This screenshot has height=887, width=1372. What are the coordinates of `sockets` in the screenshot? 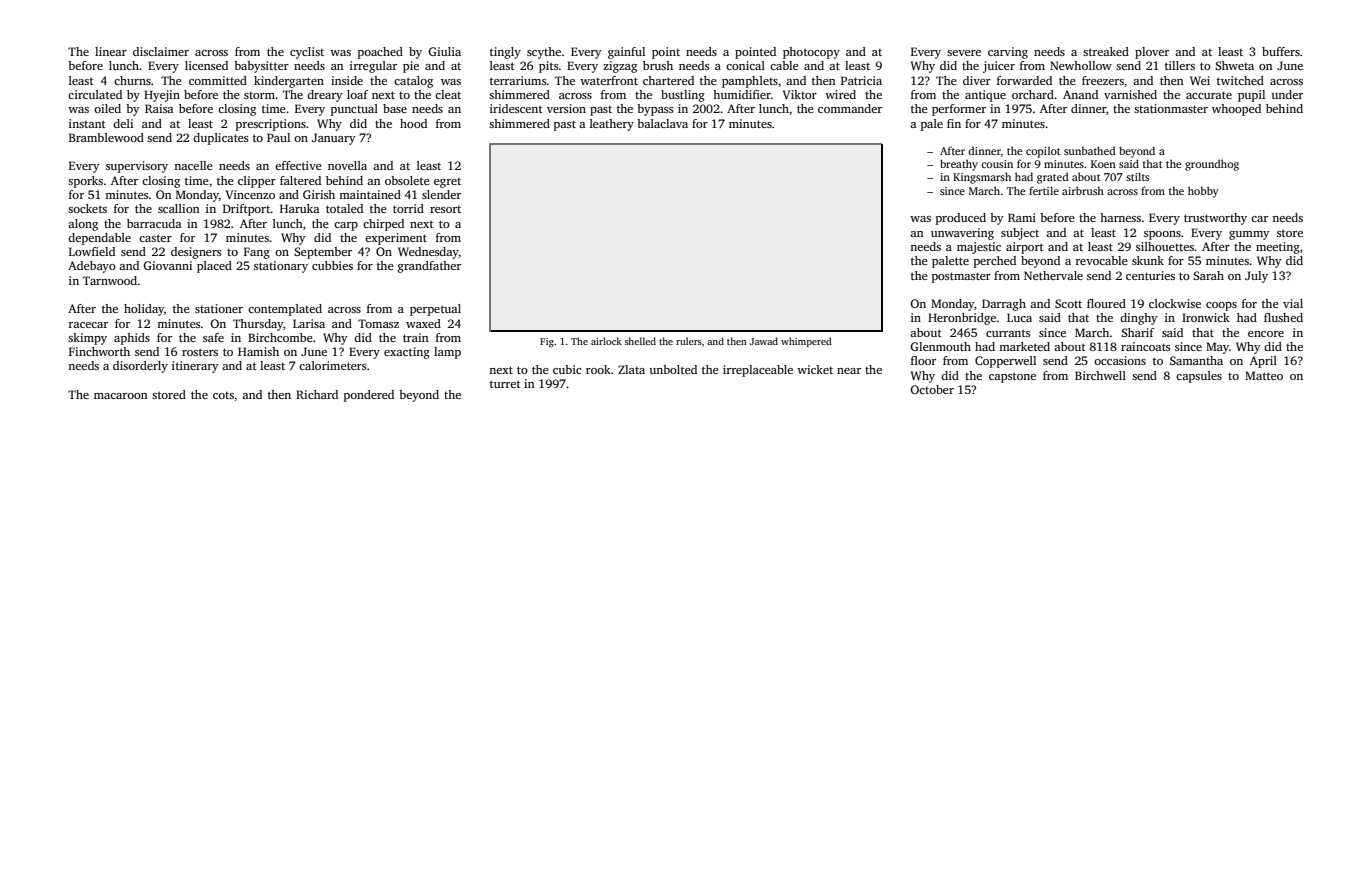 It's located at (87, 208).
